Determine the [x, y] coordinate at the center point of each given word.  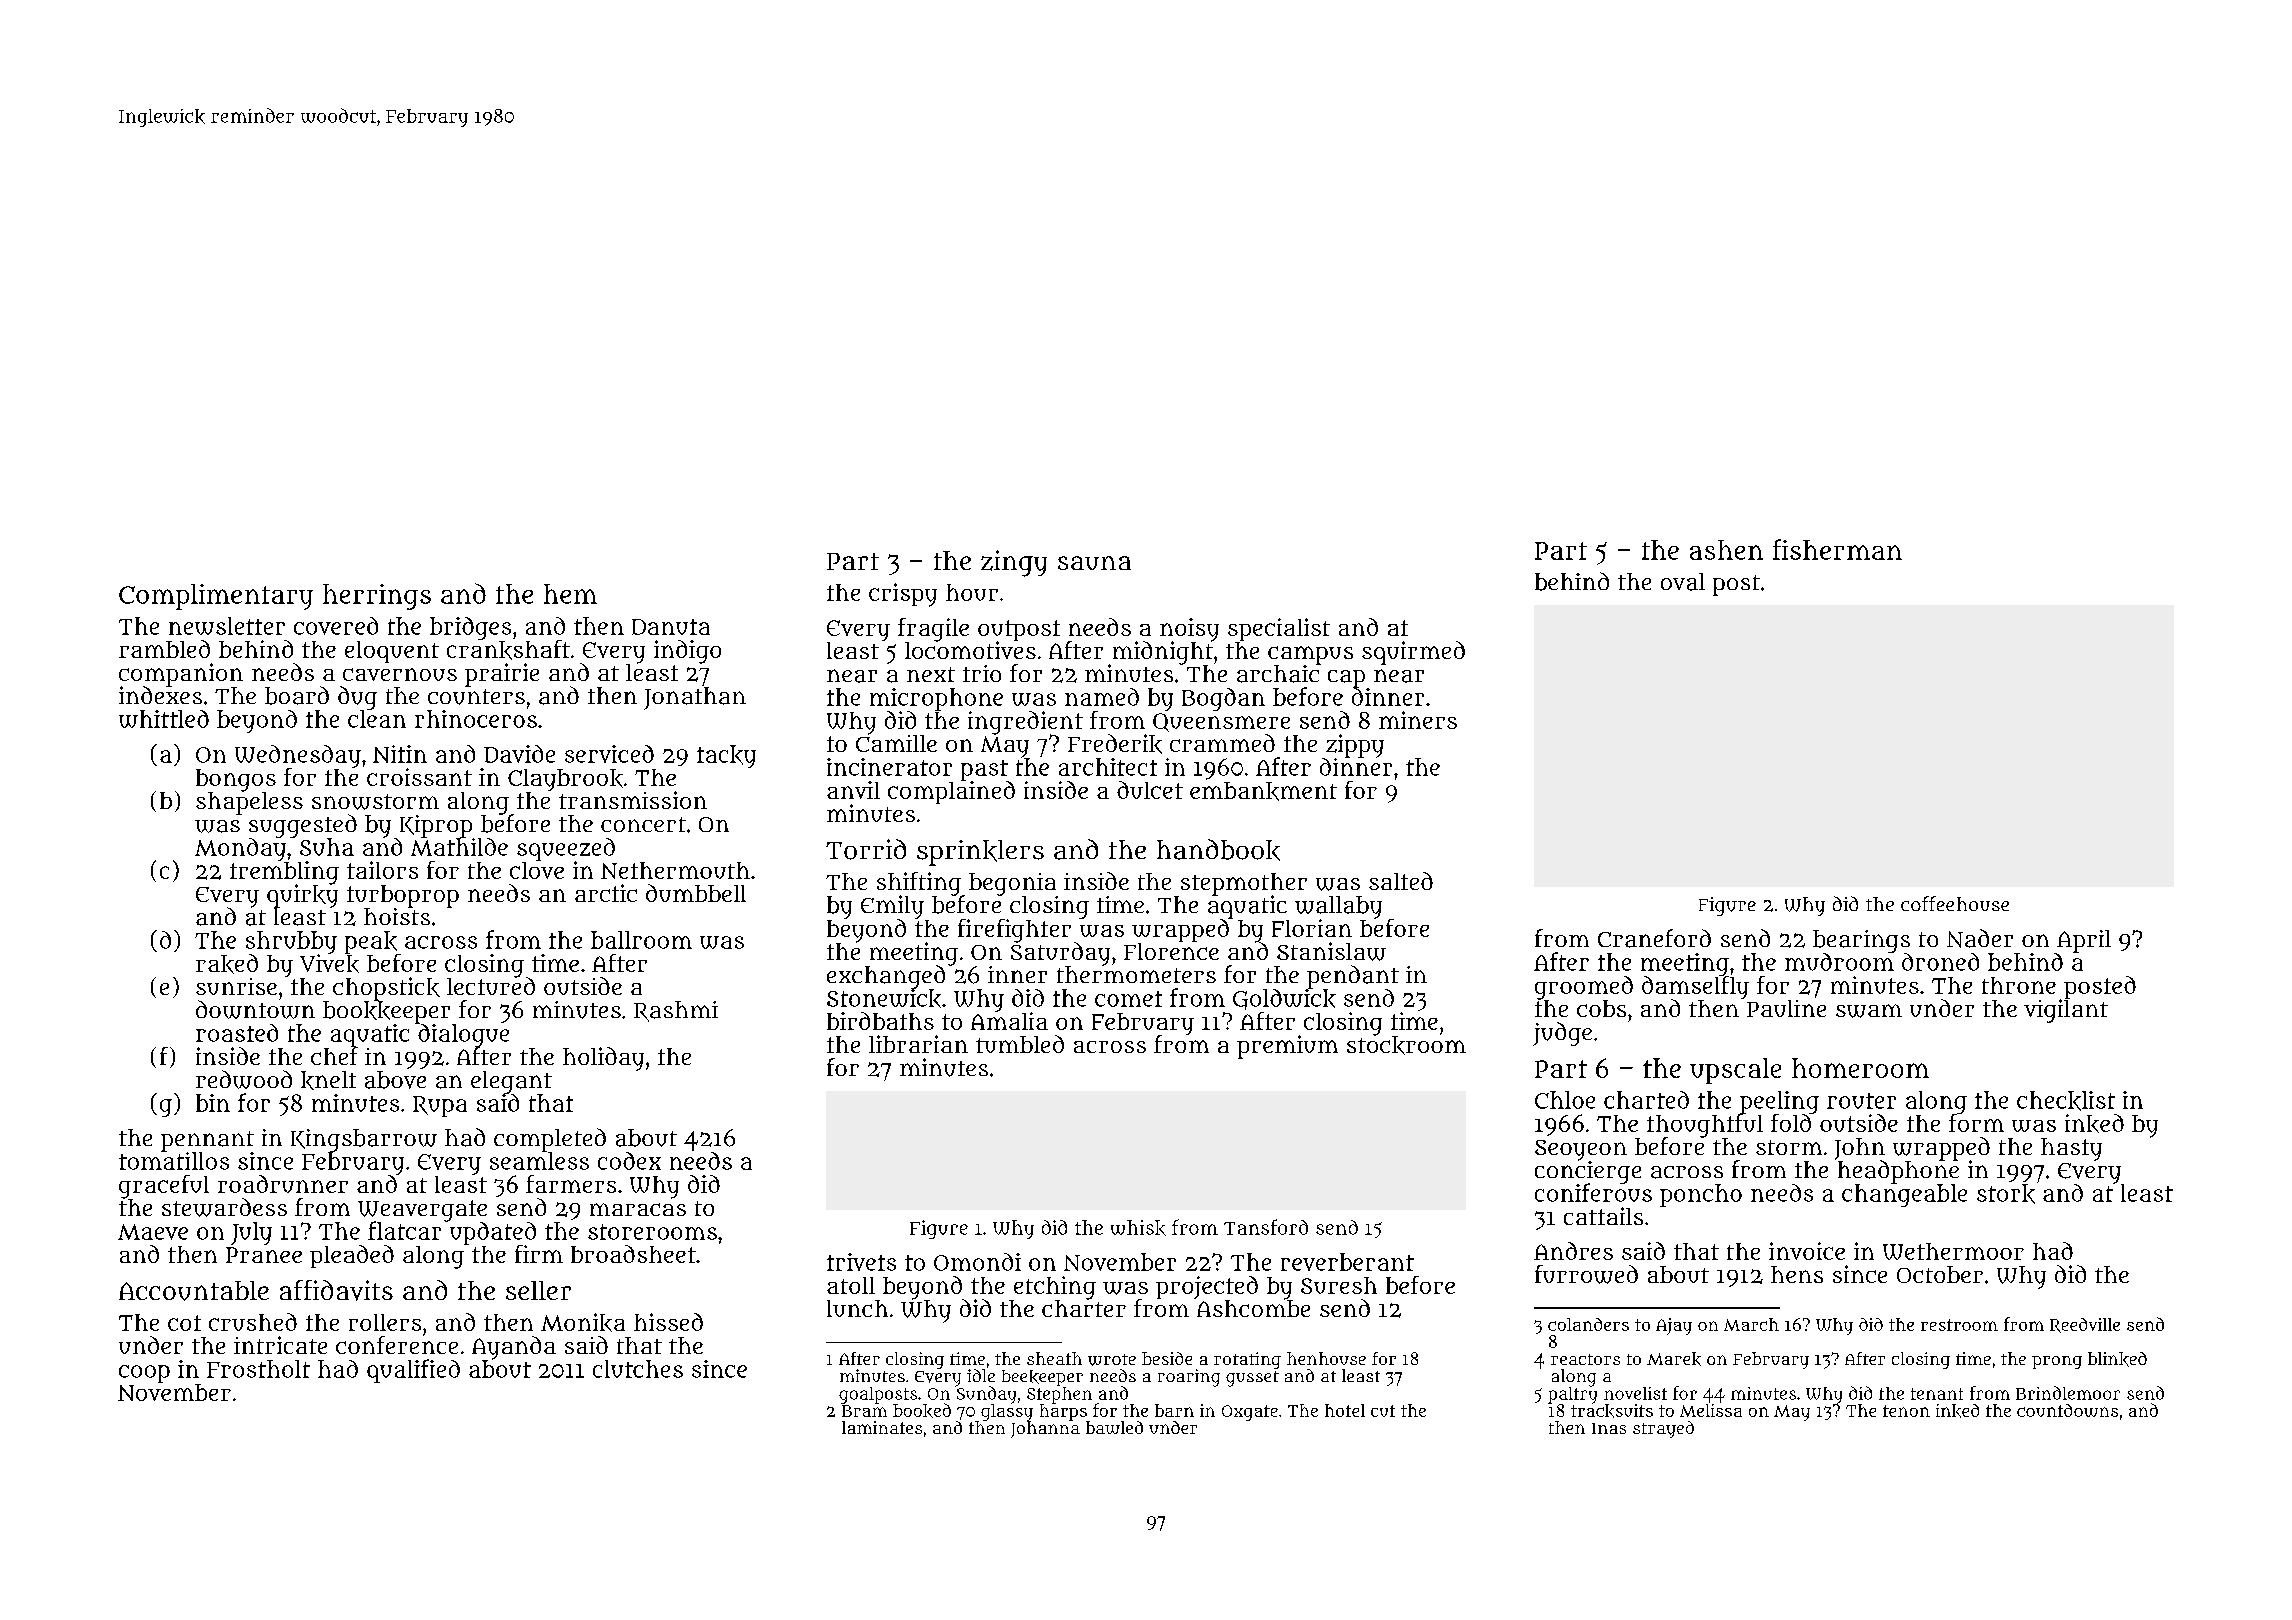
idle [981, 1375]
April [2084, 941]
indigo [687, 652]
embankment [1263, 791]
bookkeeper [386, 1012]
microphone [936, 699]
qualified [413, 1371]
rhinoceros [476, 719]
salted [1401, 881]
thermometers [1136, 974]
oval [1683, 582]
